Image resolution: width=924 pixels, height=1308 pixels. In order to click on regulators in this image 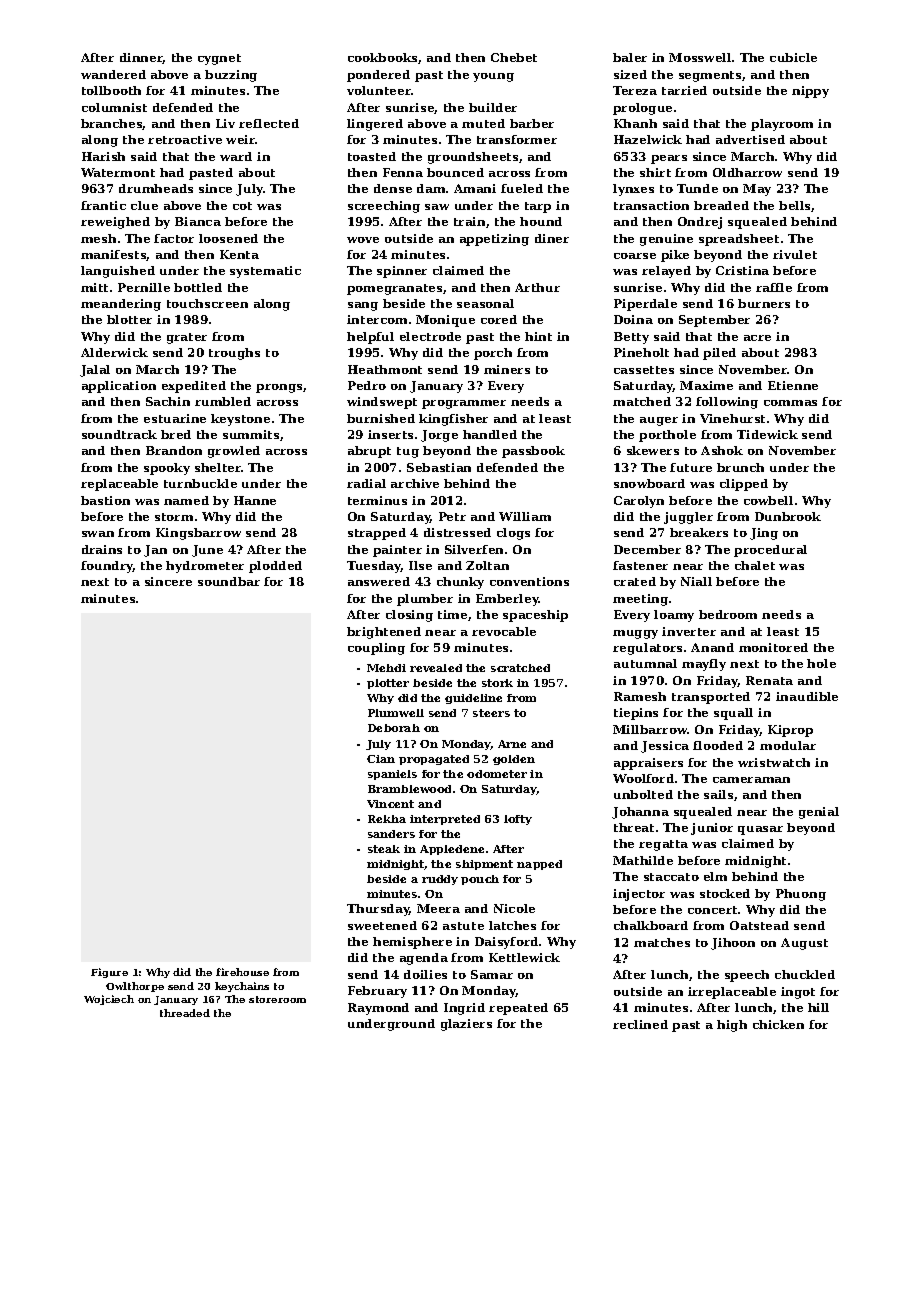, I will do `click(647, 649)`.
